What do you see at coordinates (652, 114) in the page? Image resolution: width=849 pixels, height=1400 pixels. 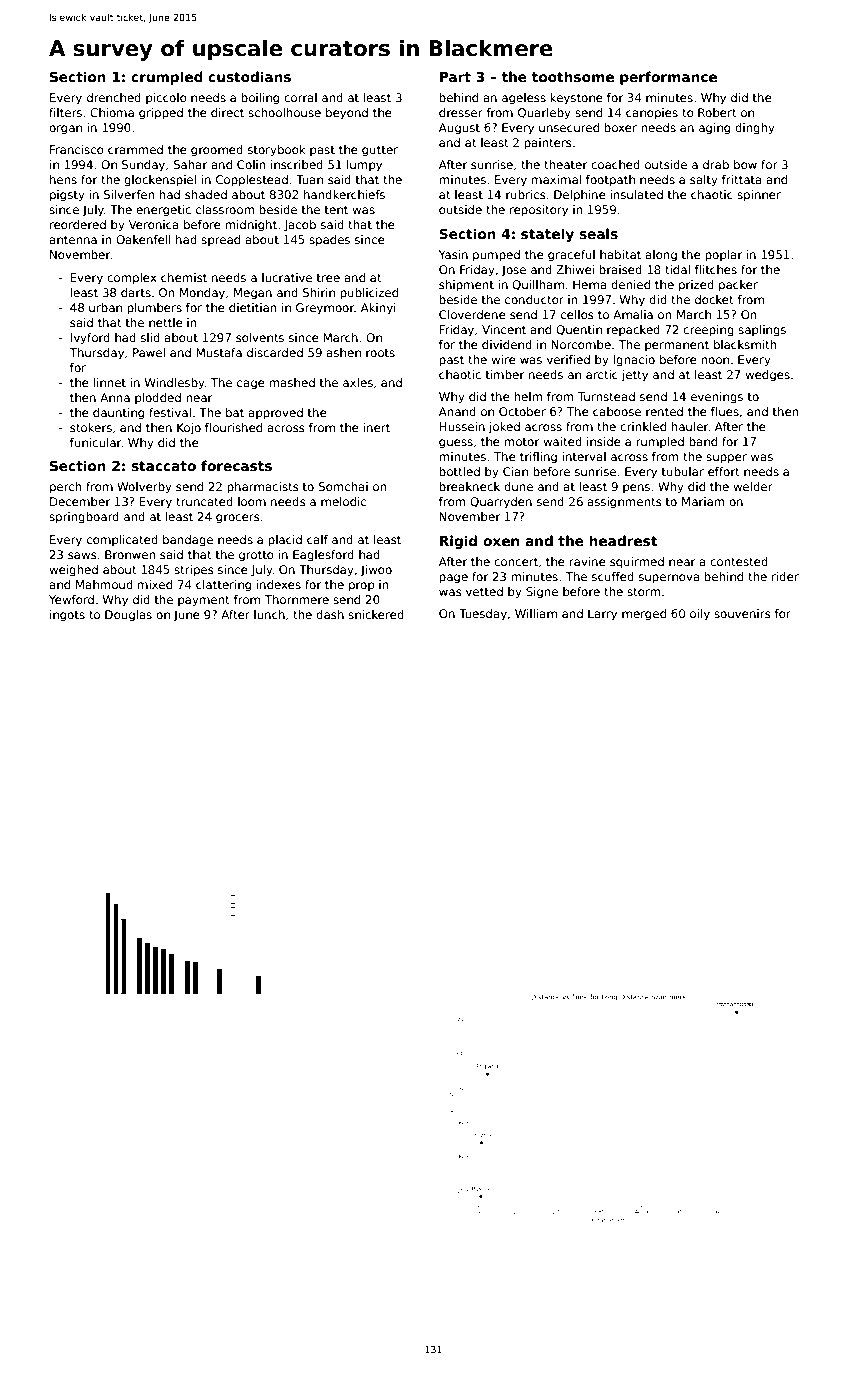 I see `canopies` at bounding box center [652, 114].
